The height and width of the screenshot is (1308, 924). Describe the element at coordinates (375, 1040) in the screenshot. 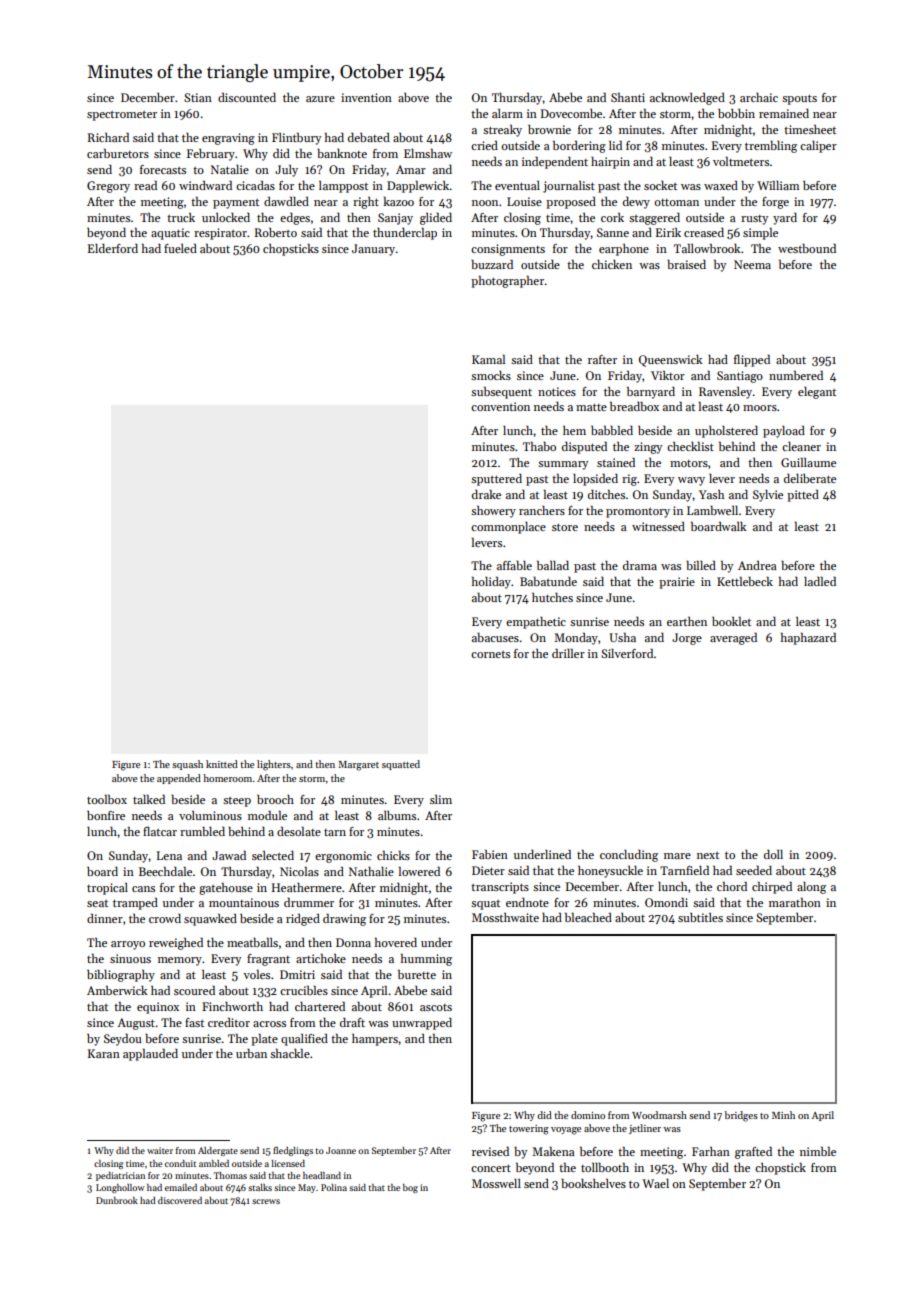

I see `hampers` at that location.
